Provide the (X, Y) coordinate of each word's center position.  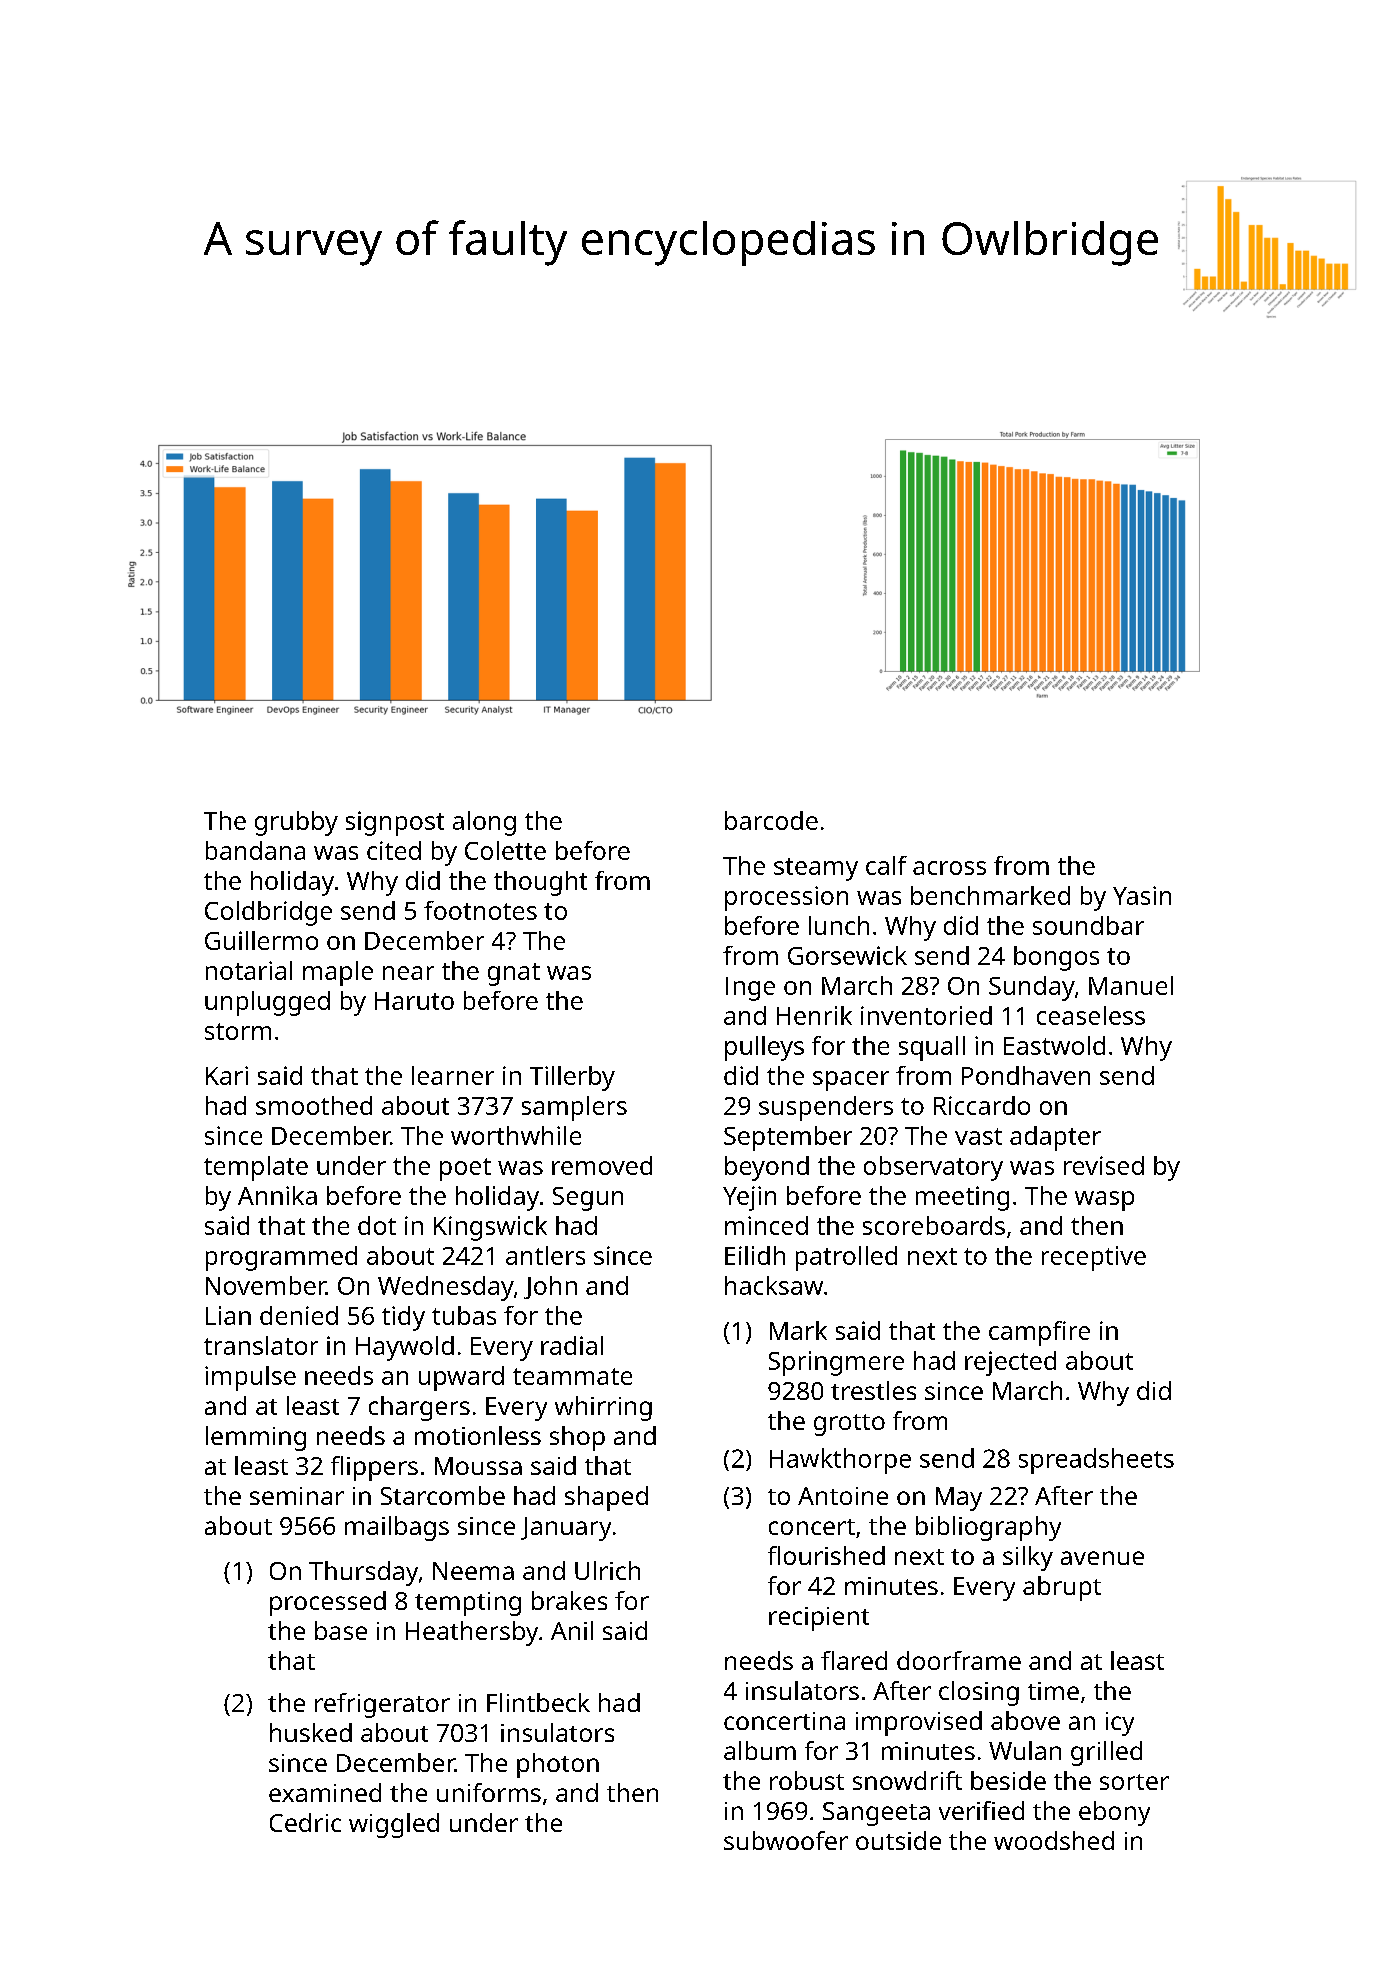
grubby (296, 823)
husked (311, 1732)
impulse (250, 1378)
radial (572, 1345)
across (949, 868)
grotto (849, 1425)
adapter (1055, 1138)
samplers (574, 1108)
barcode (771, 820)
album (760, 1750)
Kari (227, 1075)
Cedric (305, 1822)
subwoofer (786, 1840)
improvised (919, 1723)
